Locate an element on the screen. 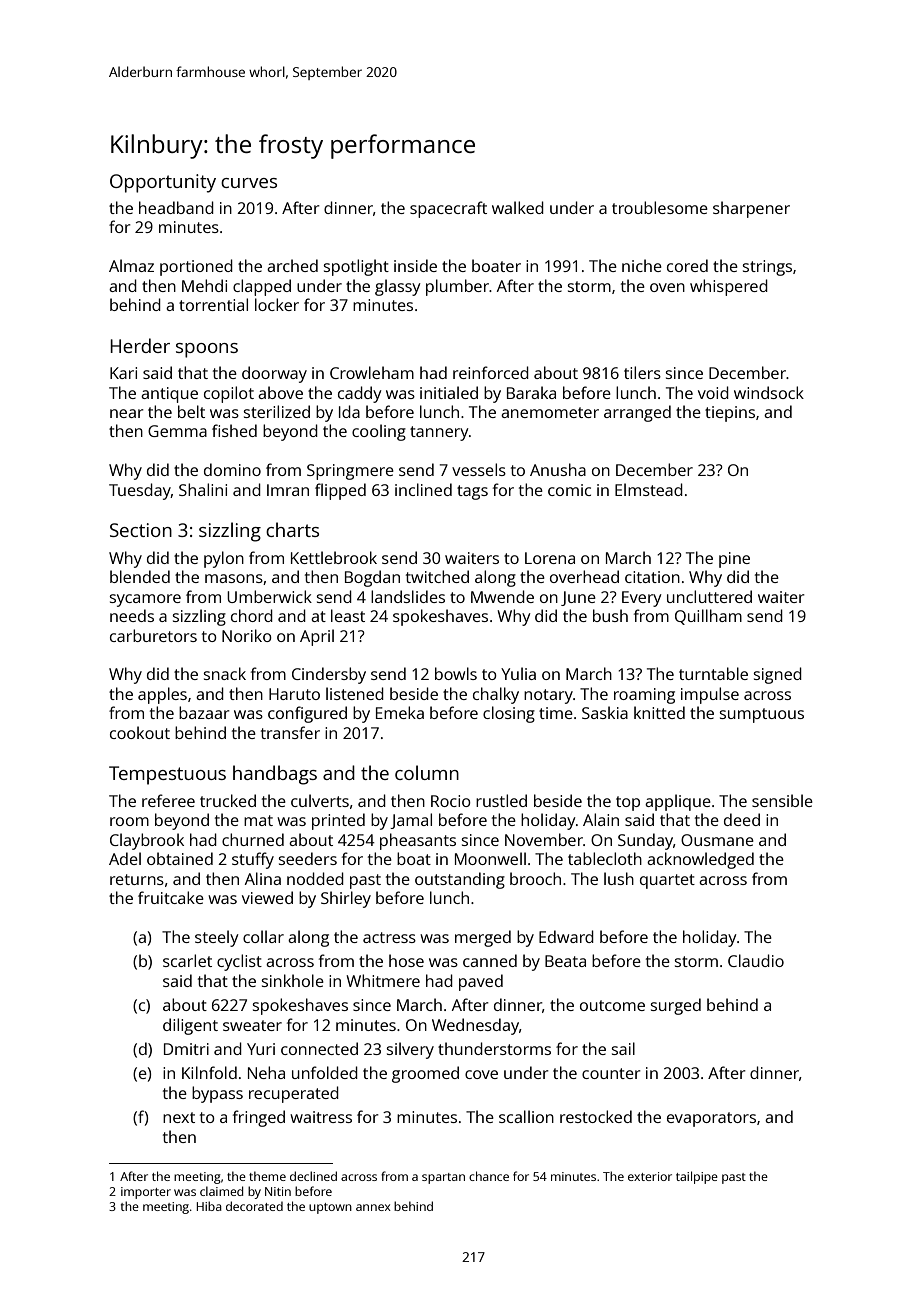 This screenshot has width=924, height=1314. spacecraft is located at coordinates (448, 209).
